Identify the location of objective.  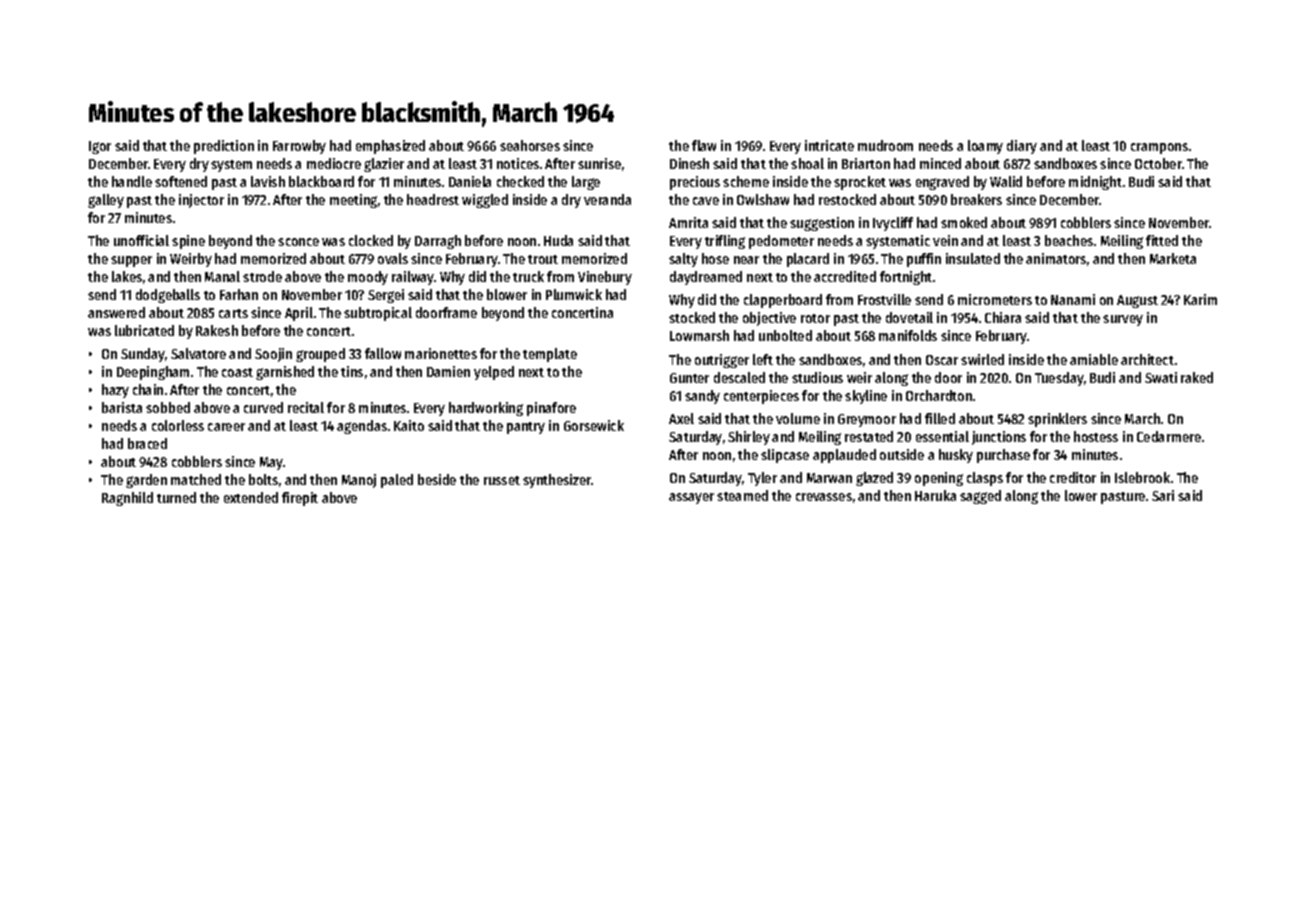
(769, 319).
